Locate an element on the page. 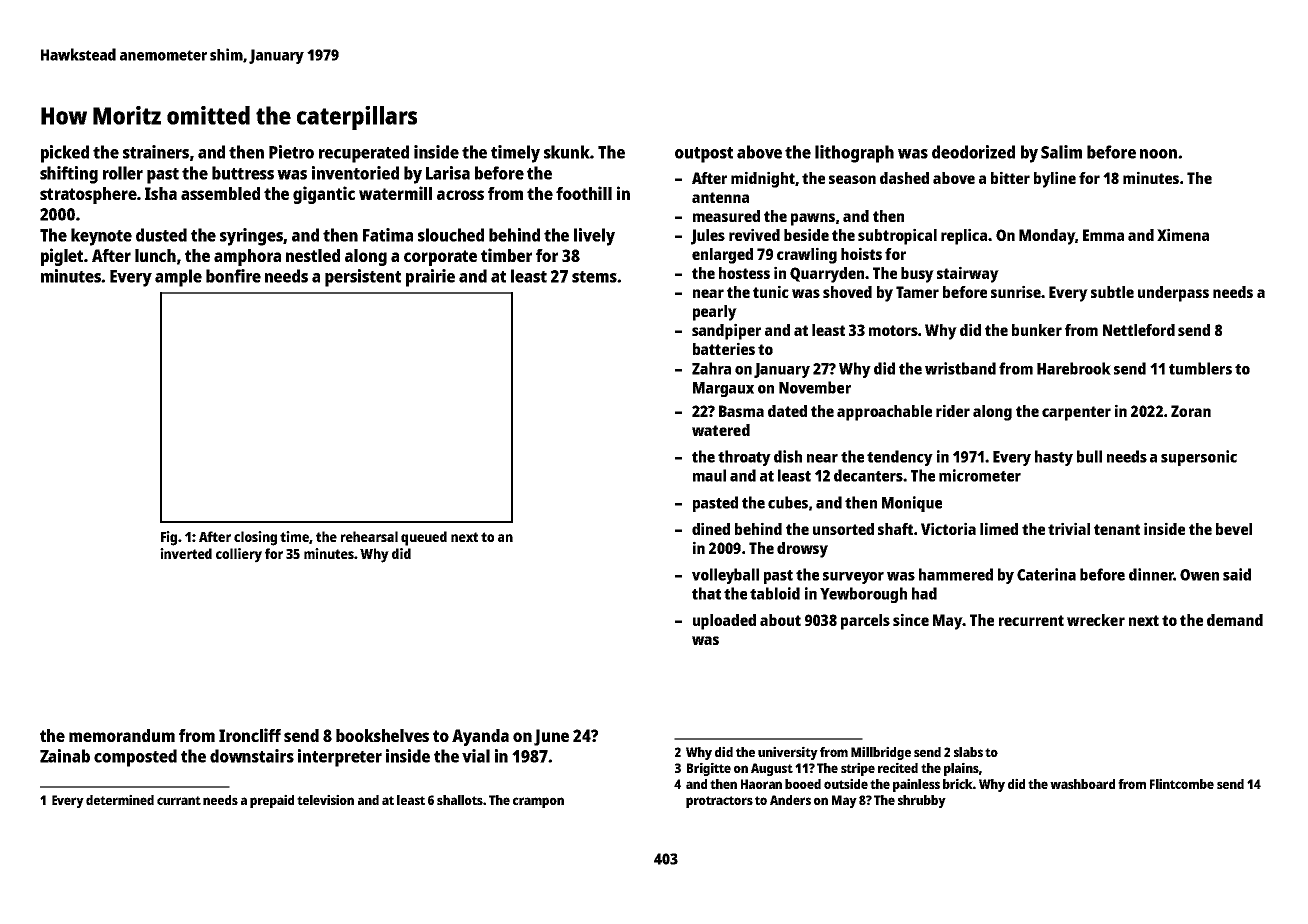 The height and width of the image is (924, 1308). recuperated is located at coordinates (364, 154).
